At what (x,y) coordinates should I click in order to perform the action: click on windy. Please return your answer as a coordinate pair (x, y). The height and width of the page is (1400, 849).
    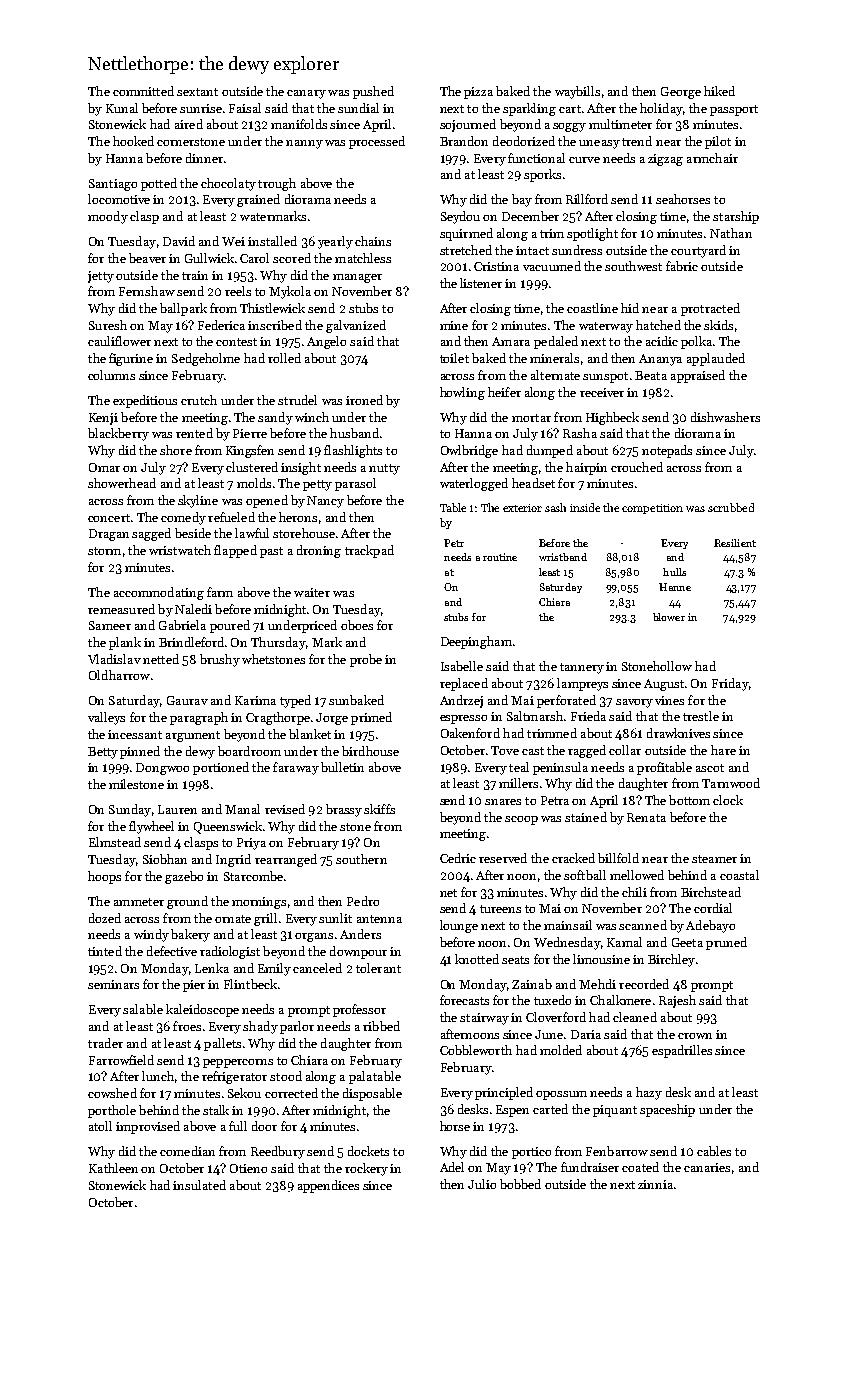
    Looking at the image, I should click on (151, 935).
